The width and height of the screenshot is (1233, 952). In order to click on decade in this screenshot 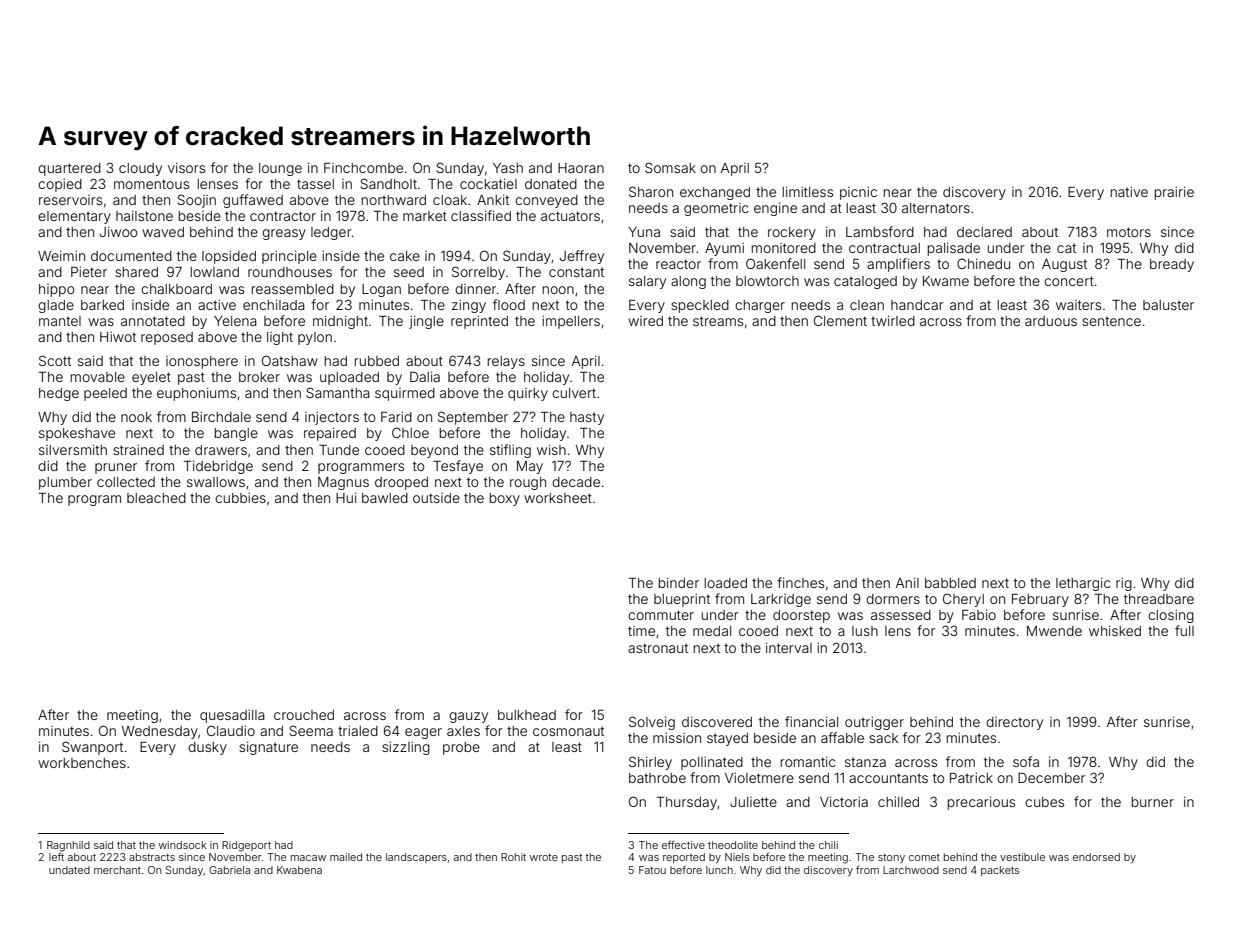, I will do `click(576, 482)`.
